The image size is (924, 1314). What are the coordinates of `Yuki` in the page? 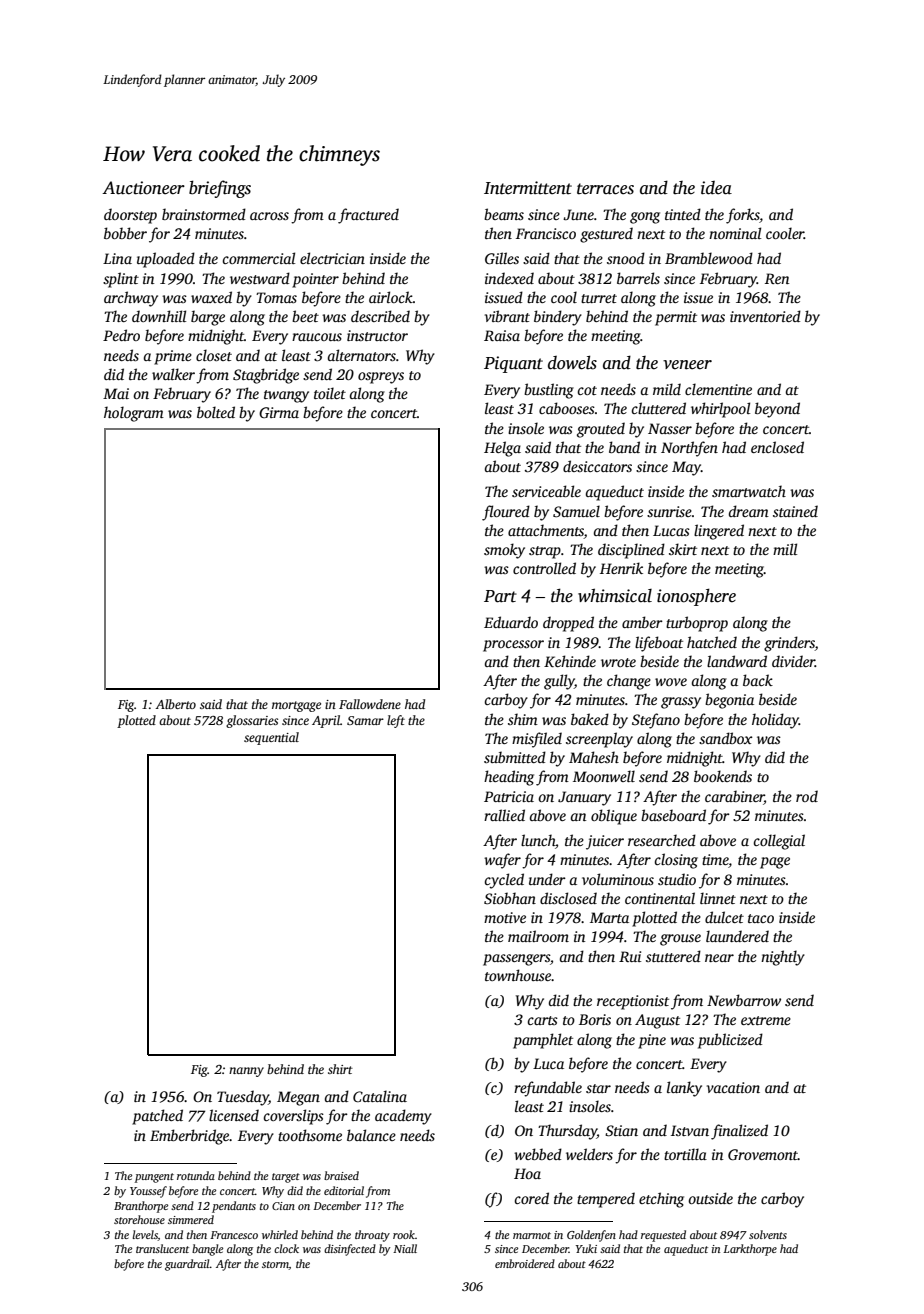 It's located at (586, 1248).
